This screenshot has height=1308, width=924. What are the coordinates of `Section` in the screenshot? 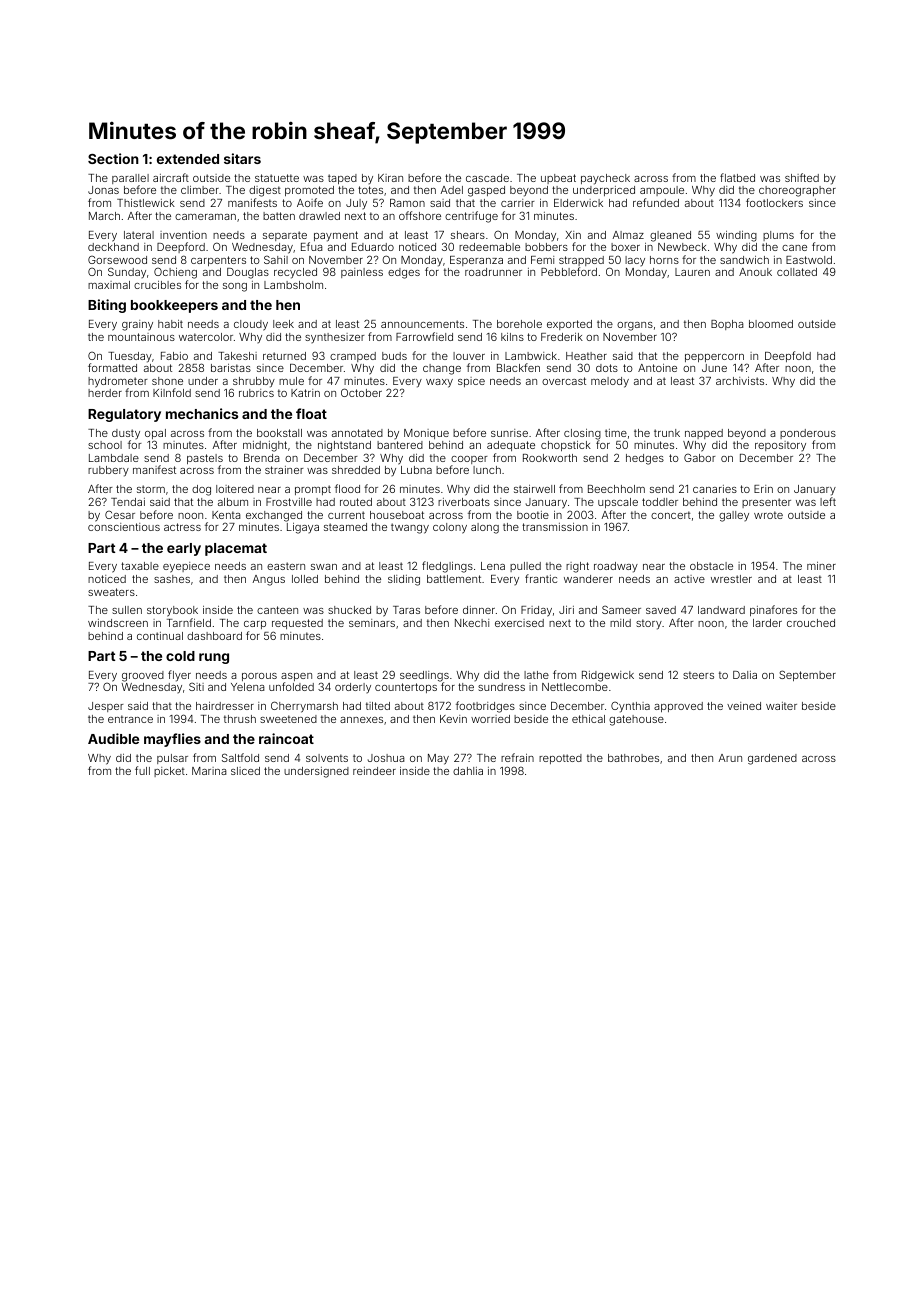 It's located at (113, 158).
